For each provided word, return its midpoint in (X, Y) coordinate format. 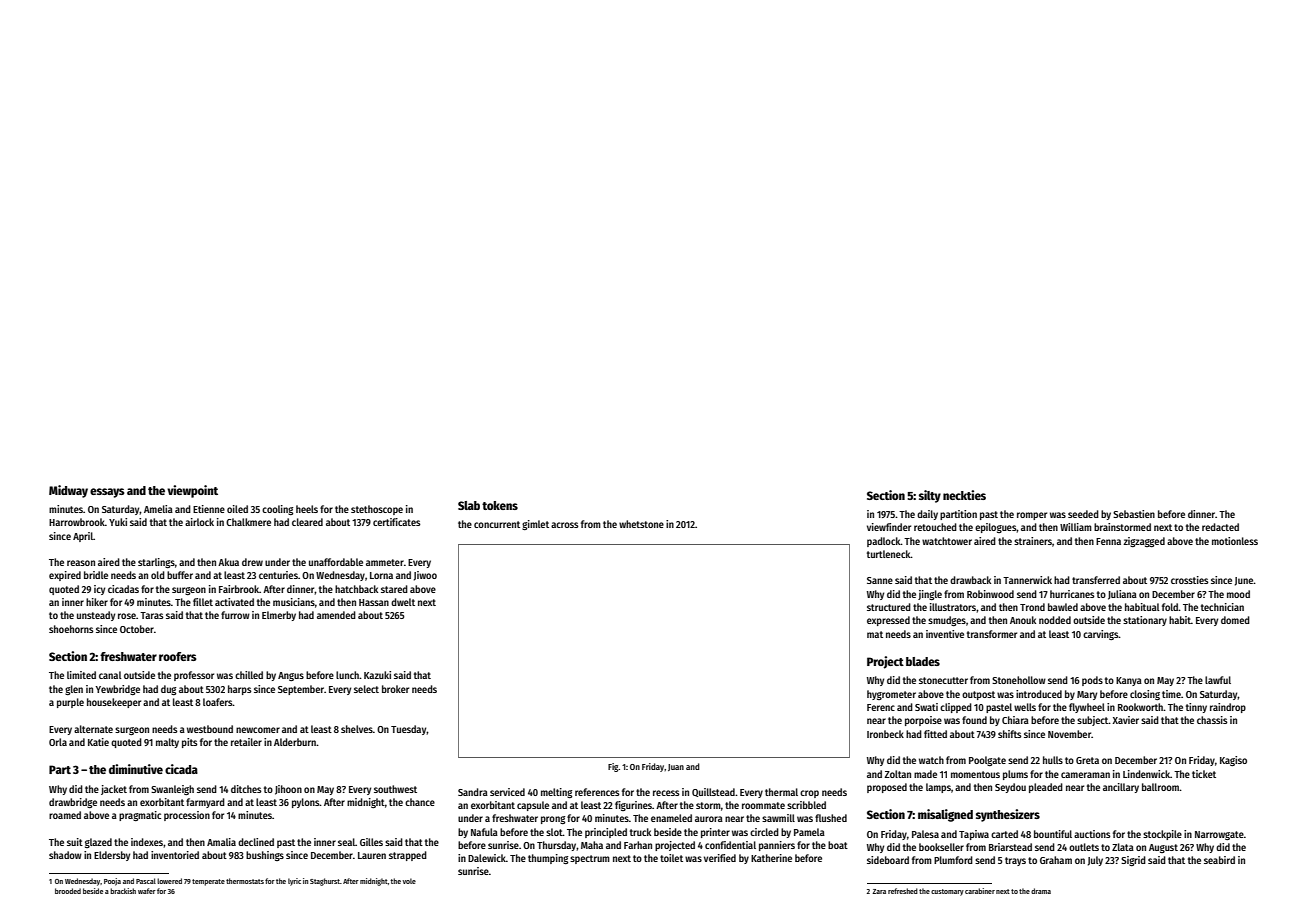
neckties (964, 495)
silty (930, 496)
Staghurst (325, 882)
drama (1041, 891)
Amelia (158, 509)
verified (720, 858)
